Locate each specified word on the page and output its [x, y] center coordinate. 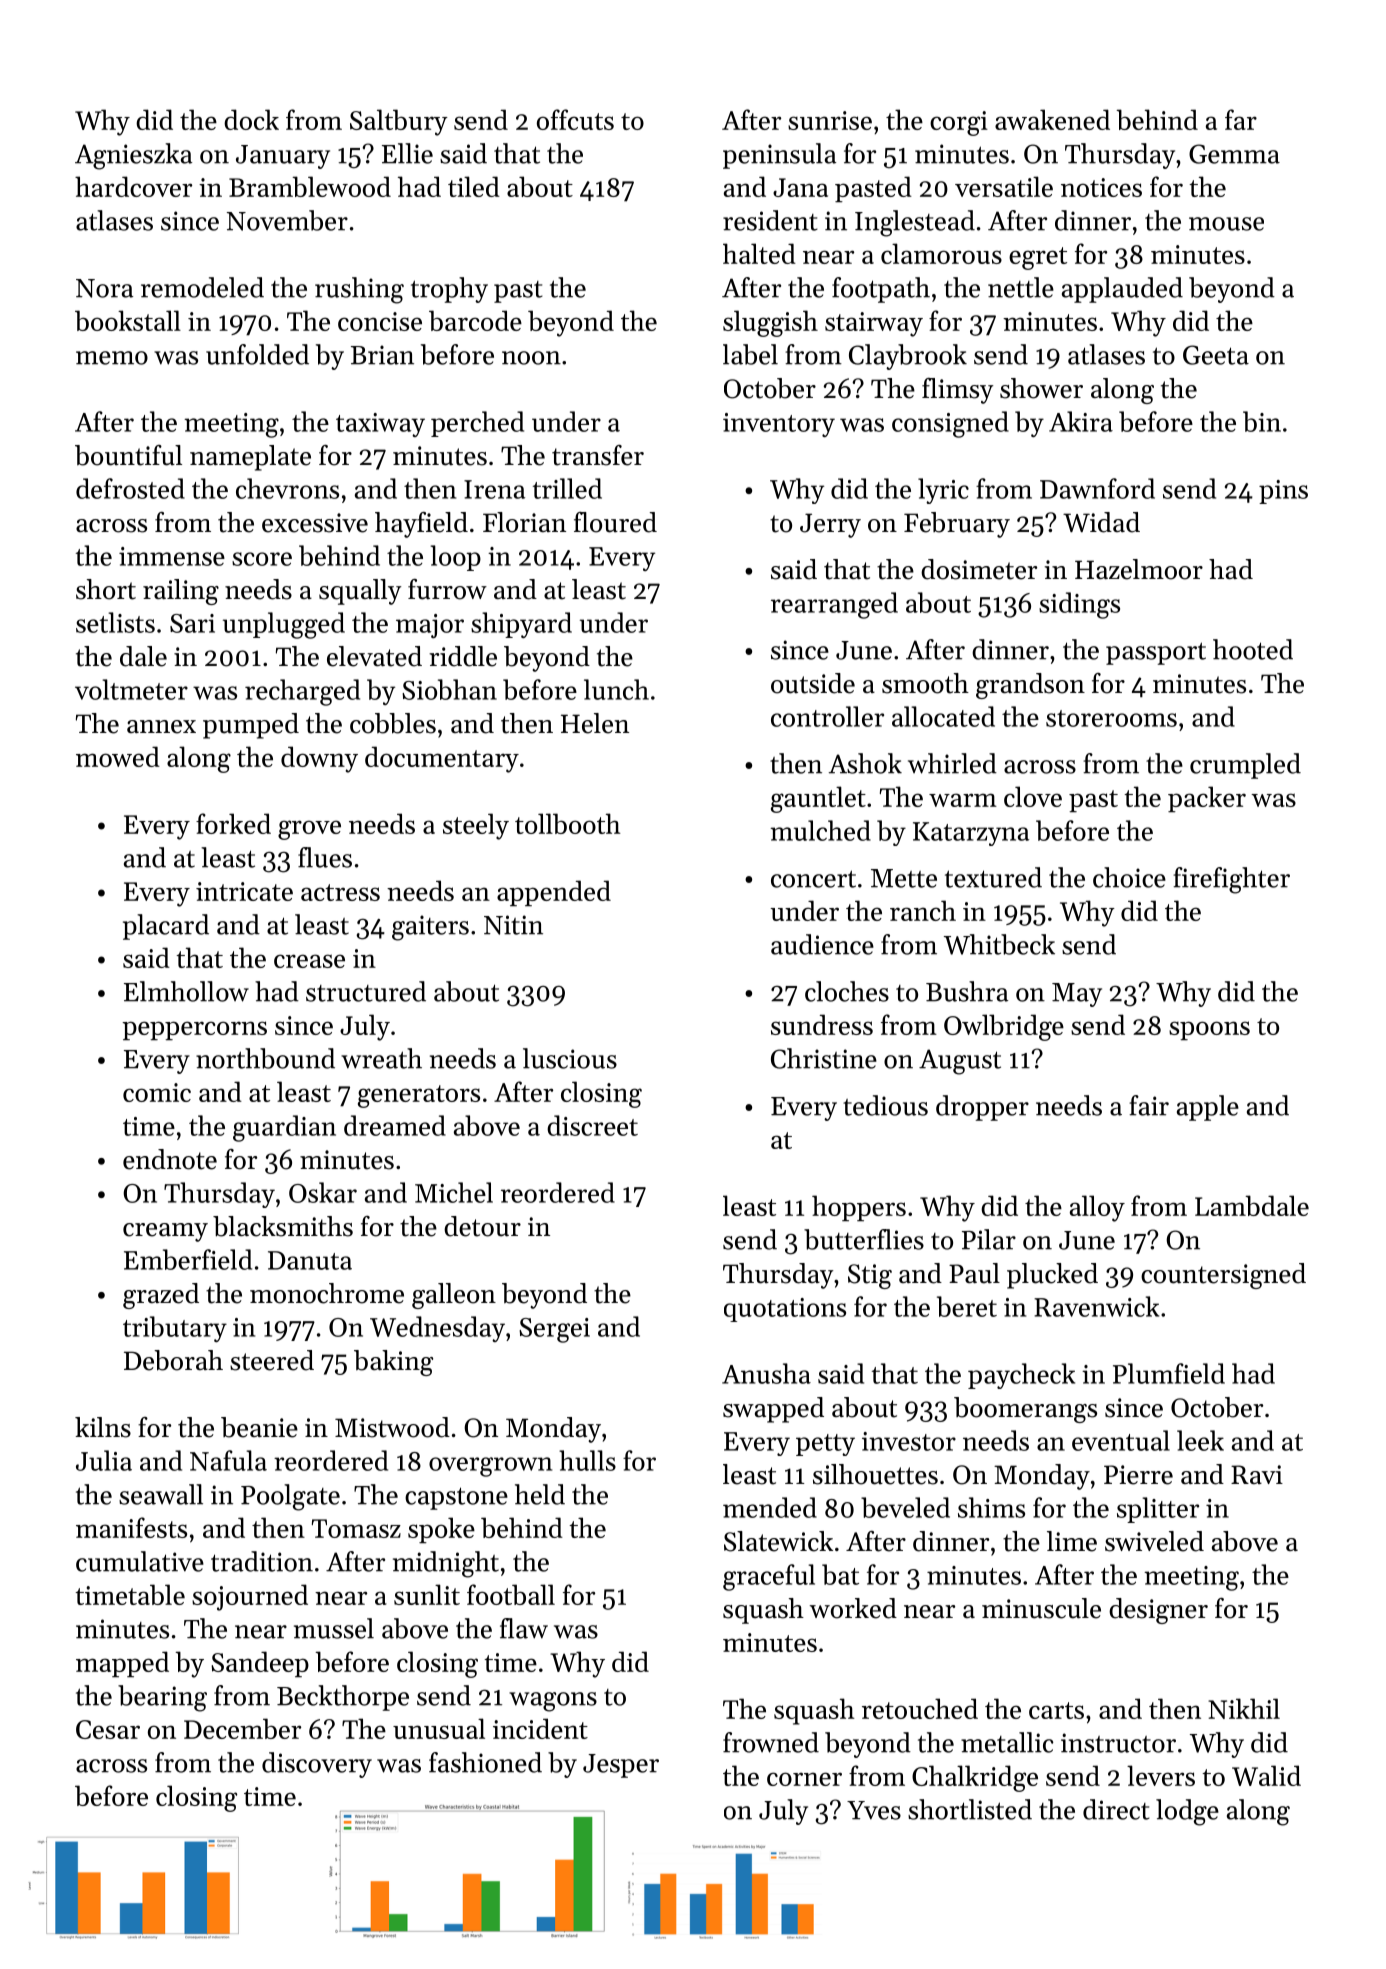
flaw [524, 1628]
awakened [1052, 119]
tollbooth [568, 823]
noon [531, 358]
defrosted [130, 488]
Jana [800, 187]
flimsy [957, 391]
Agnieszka [133, 156]
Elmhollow [186, 991]
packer [1207, 799]
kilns [103, 1427]
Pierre [1138, 1475]
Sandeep [260, 1664]
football [511, 1594]
